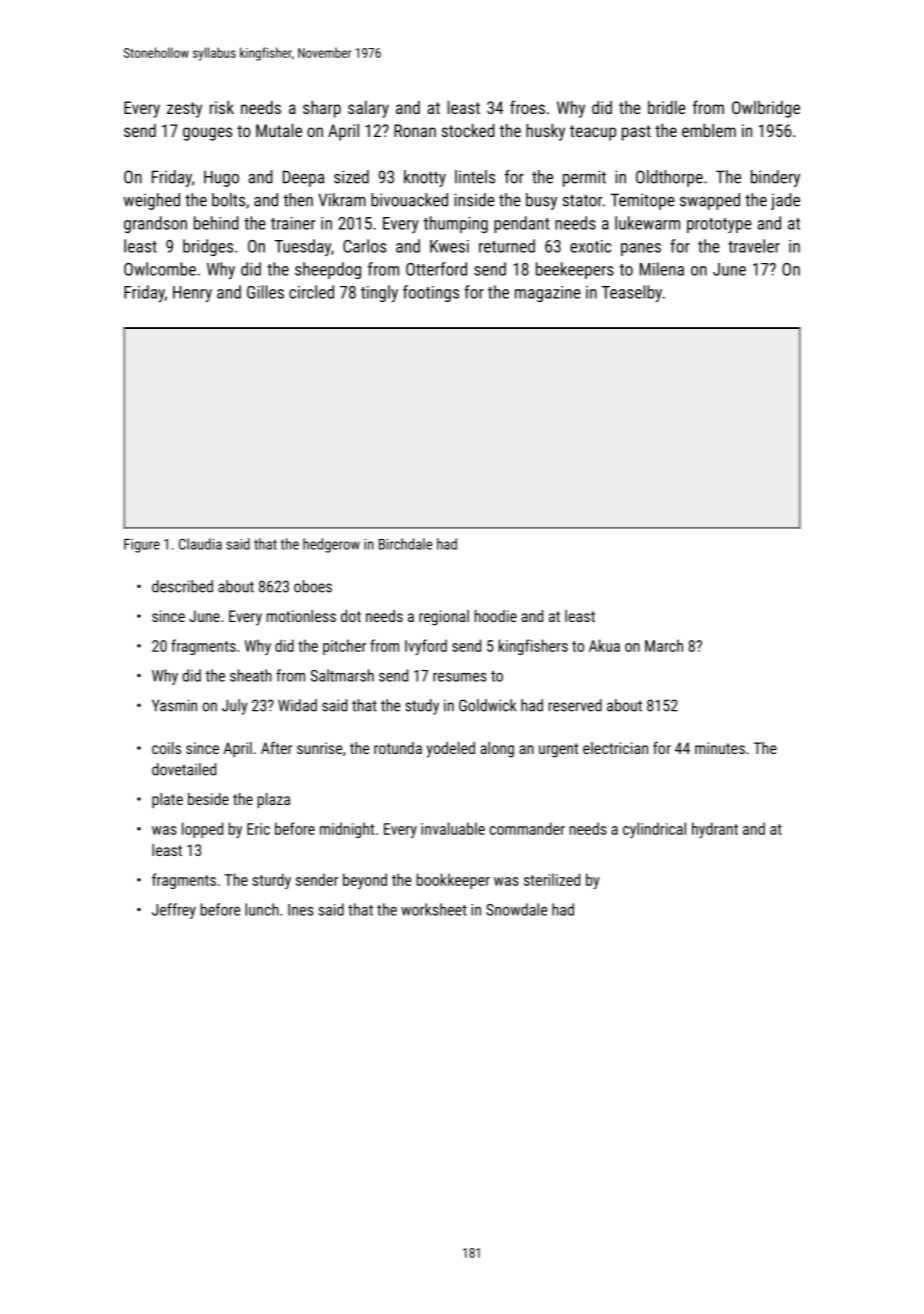  Describe the element at coordinates (174, 911) in the page. I see `Jeffrey` at that location.
